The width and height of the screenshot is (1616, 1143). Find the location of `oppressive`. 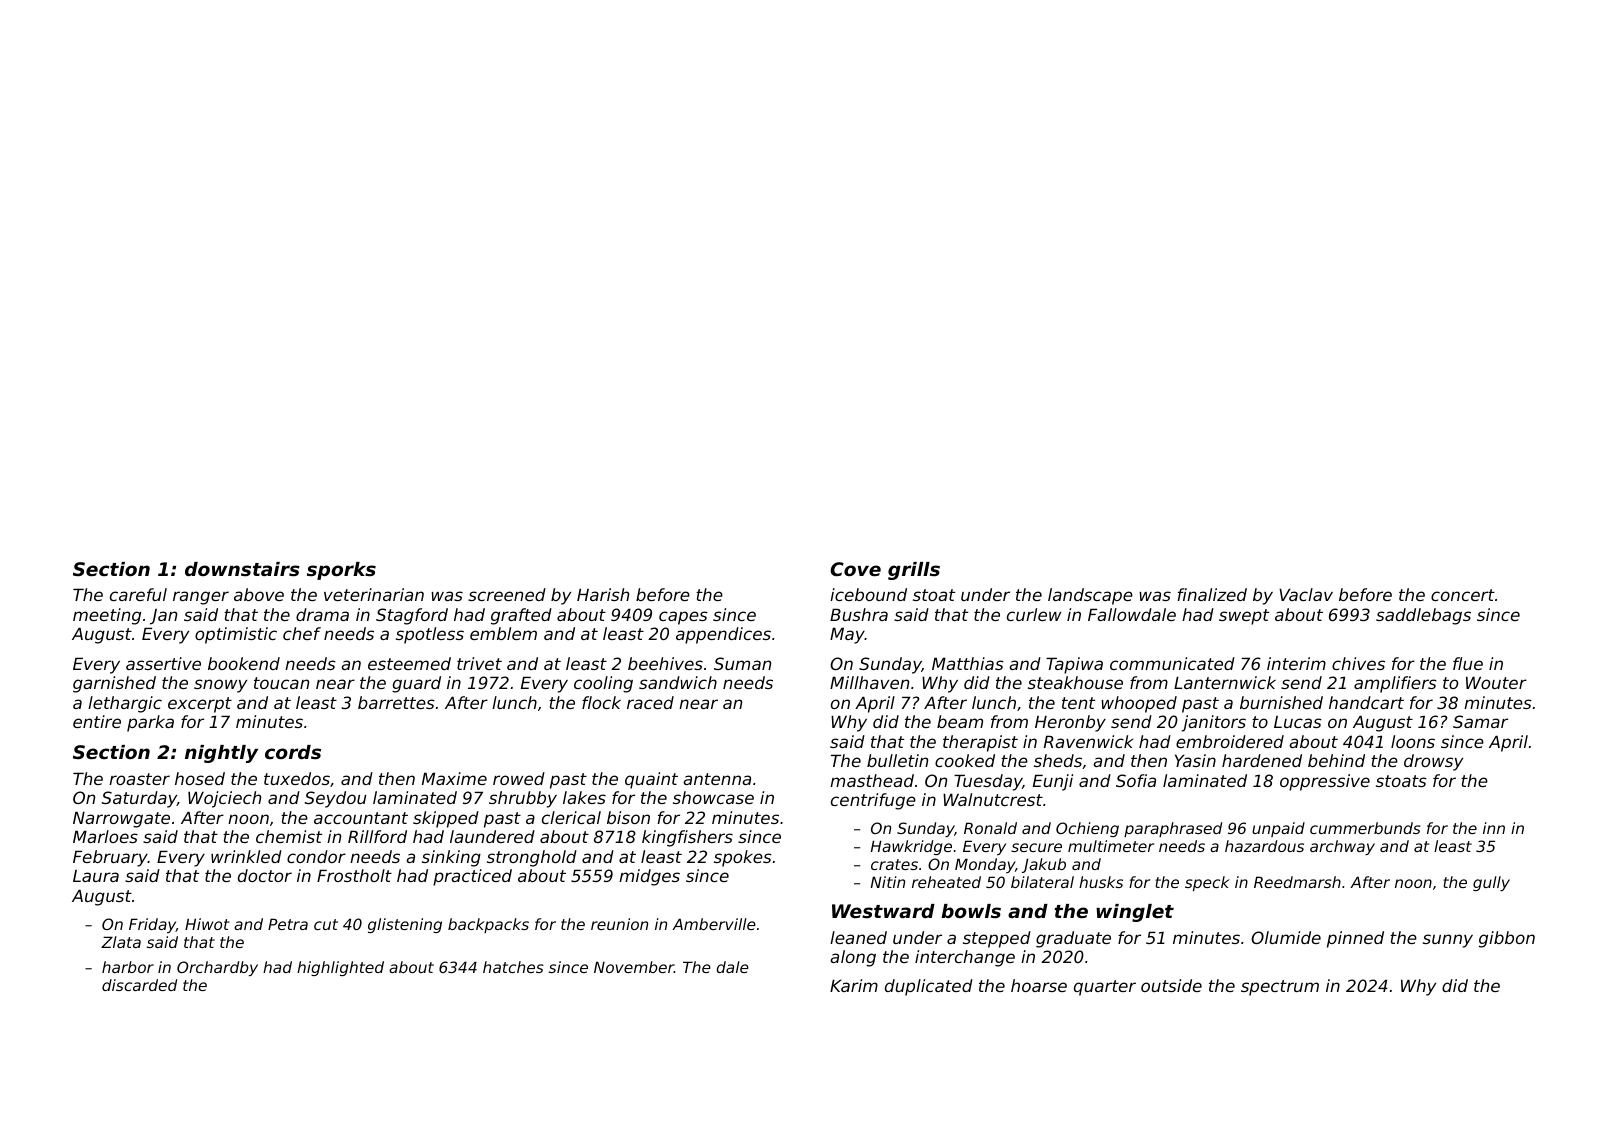

oppressive is located at coordinates (1325, 782).
